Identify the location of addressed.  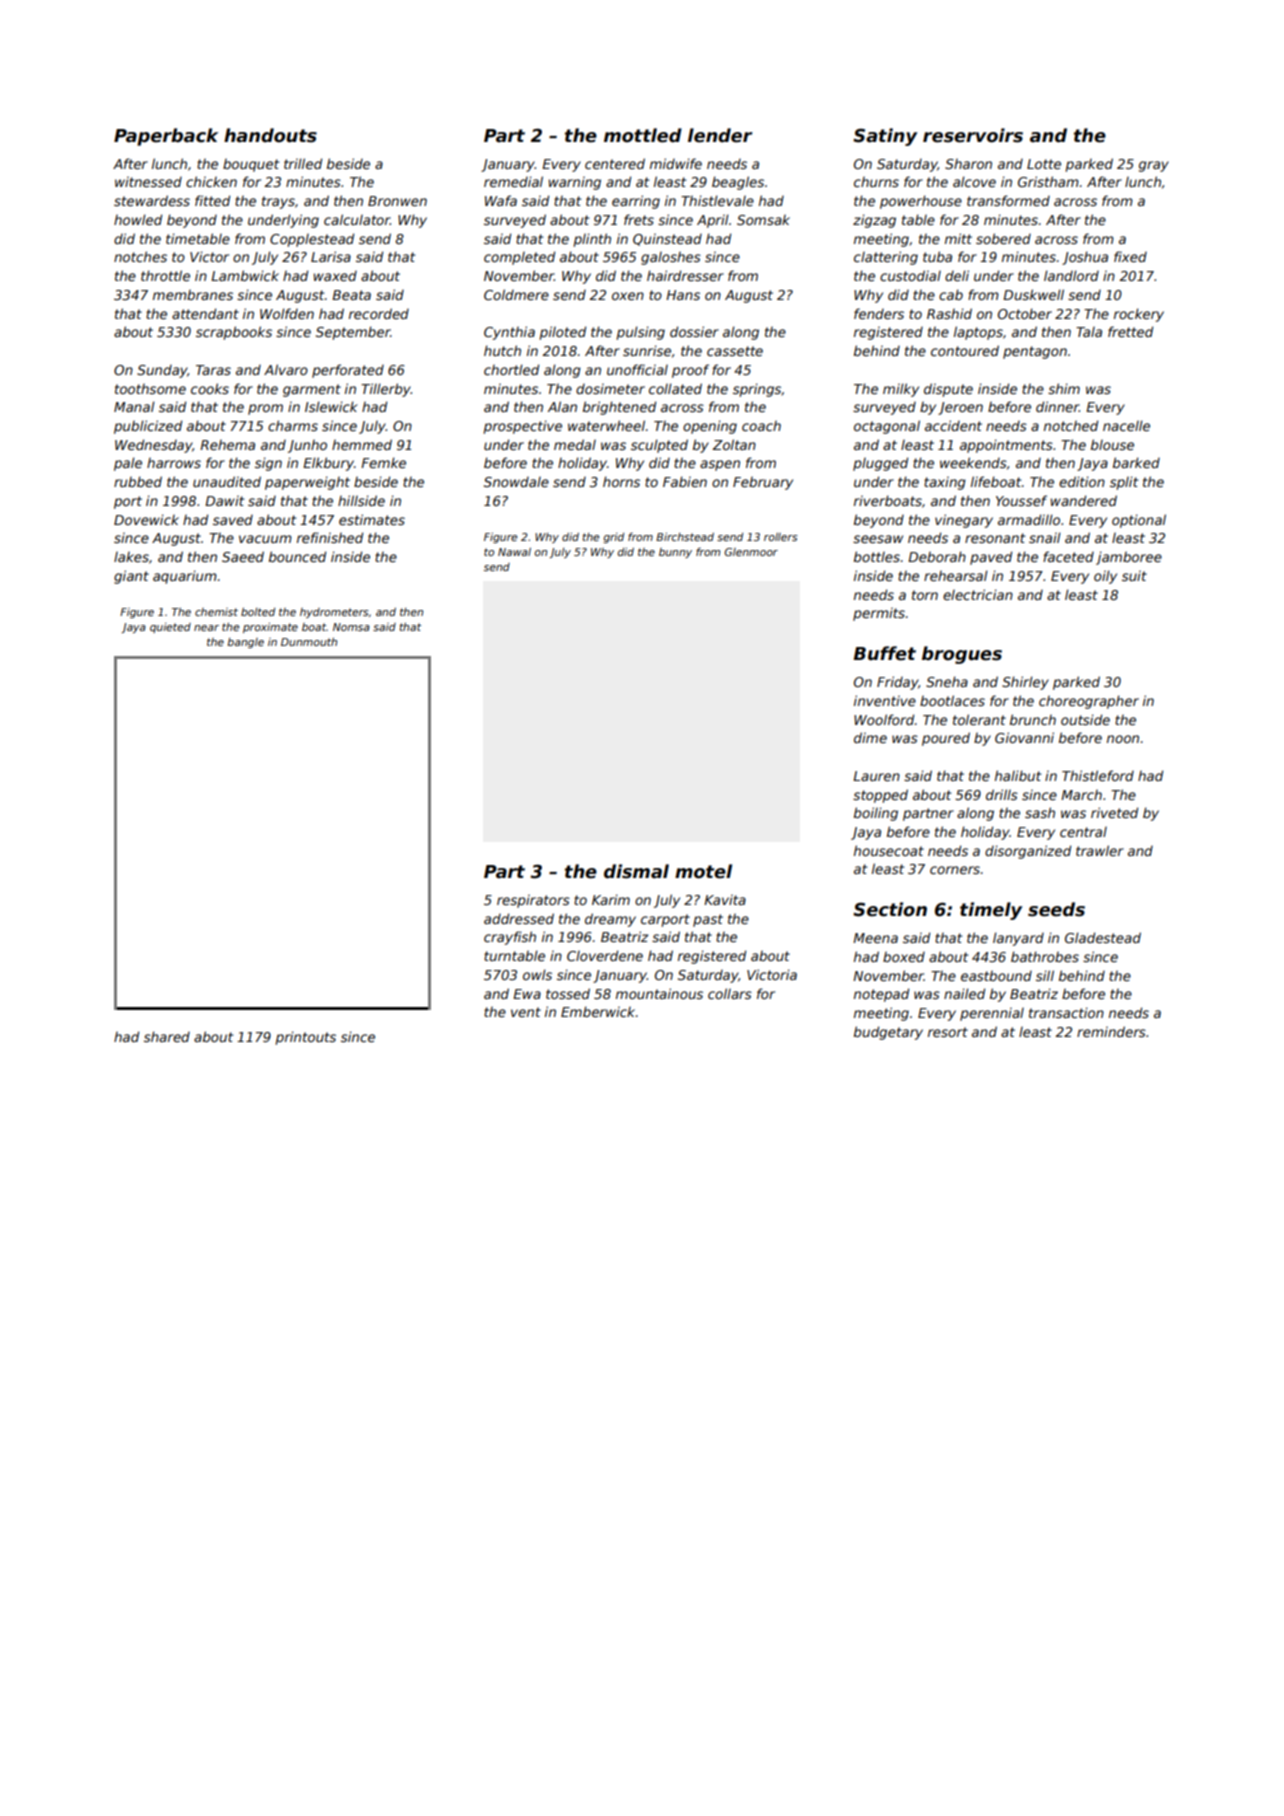
(519, 918).
